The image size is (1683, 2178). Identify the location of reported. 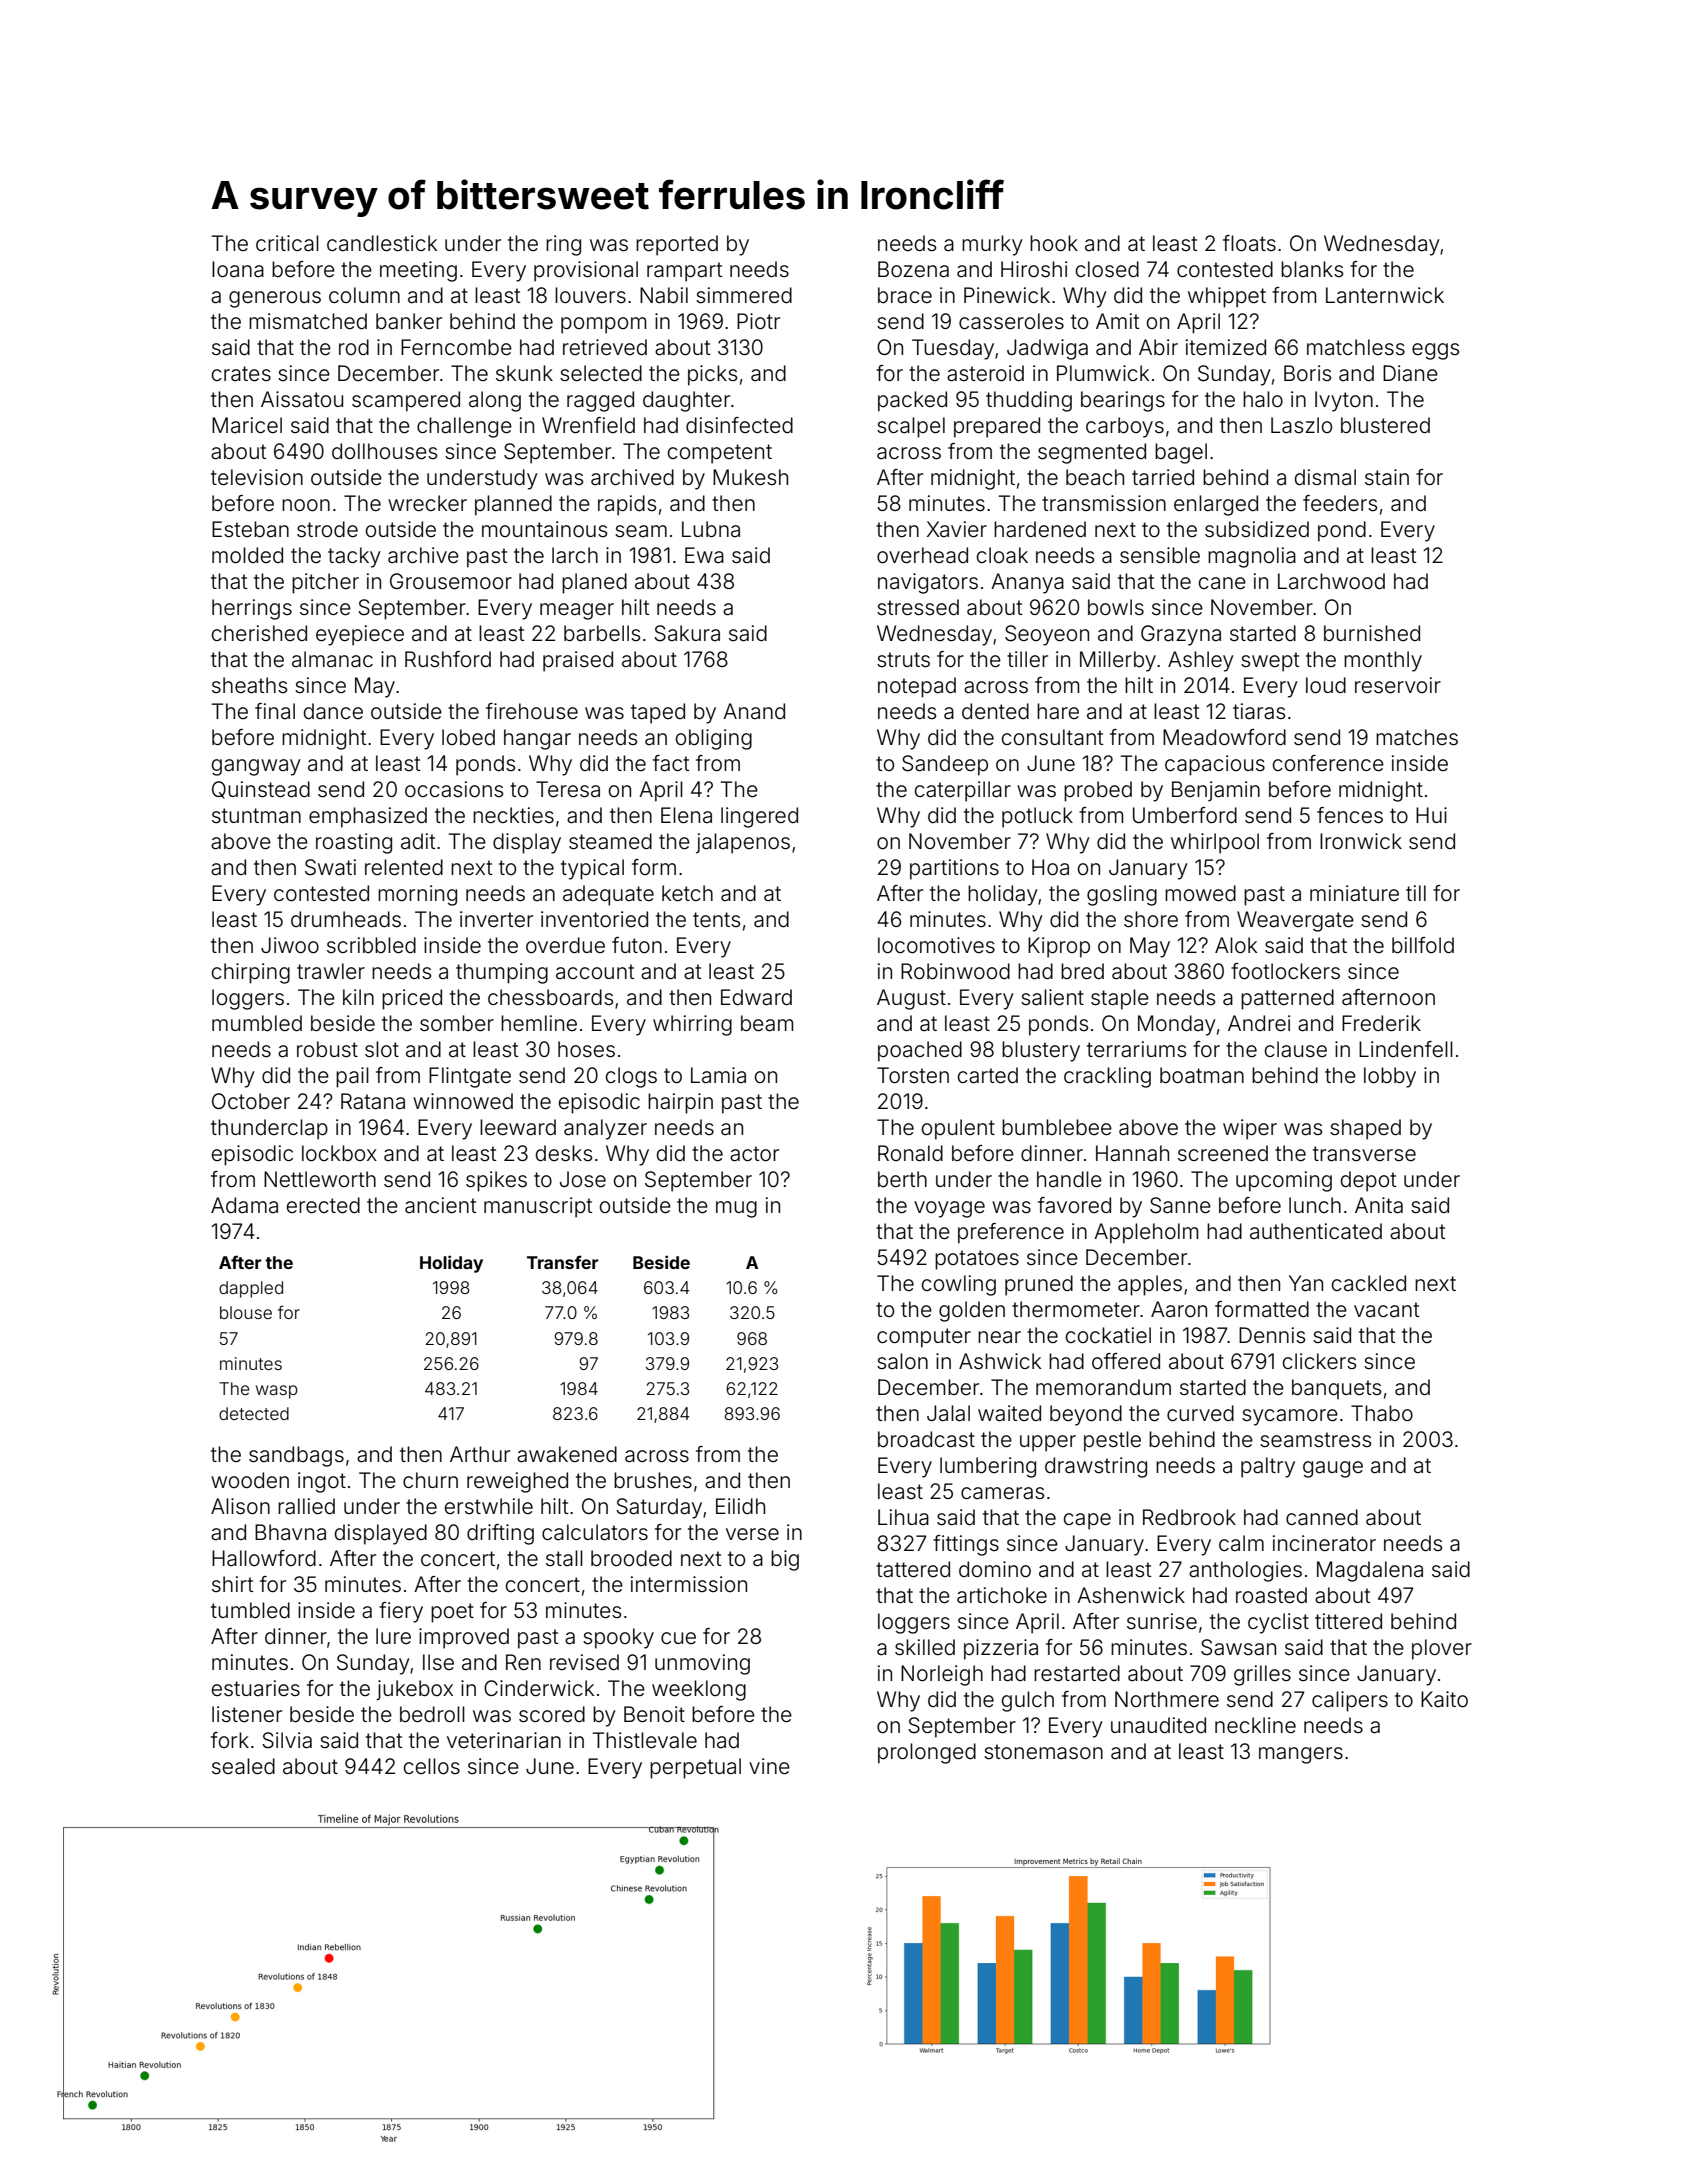
(677, 245).
